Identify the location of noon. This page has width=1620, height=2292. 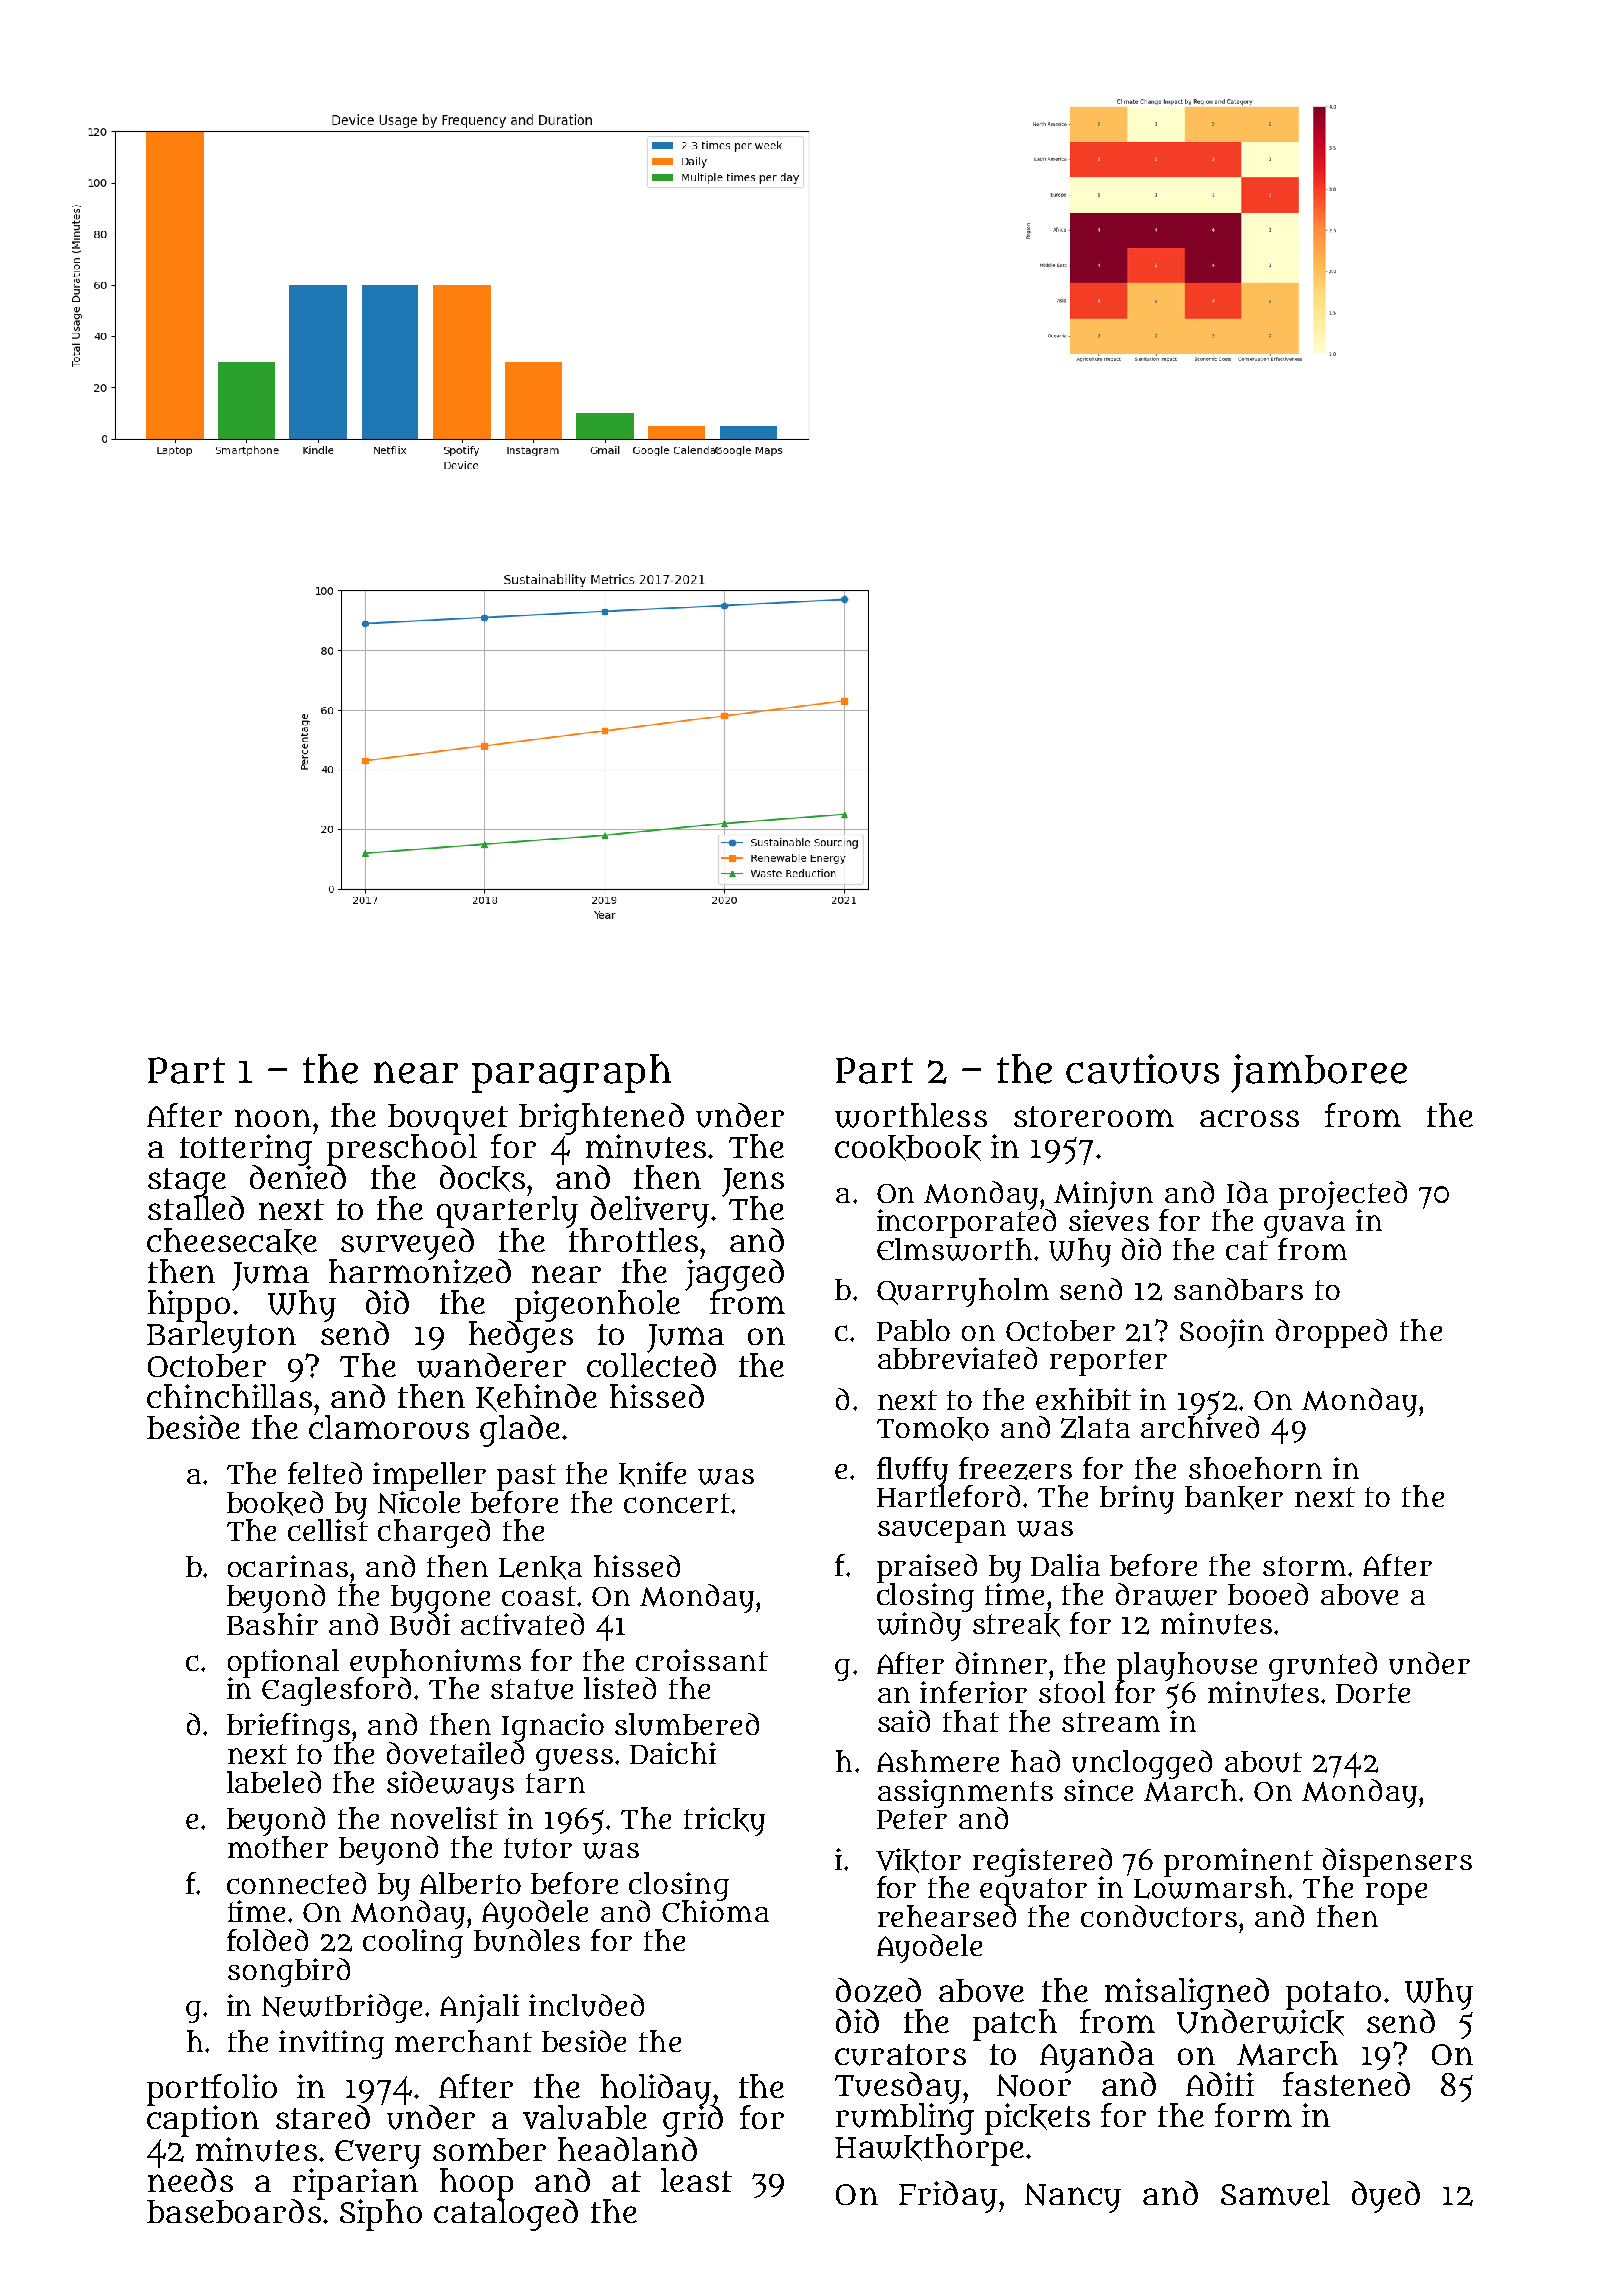
(273, 1118).
